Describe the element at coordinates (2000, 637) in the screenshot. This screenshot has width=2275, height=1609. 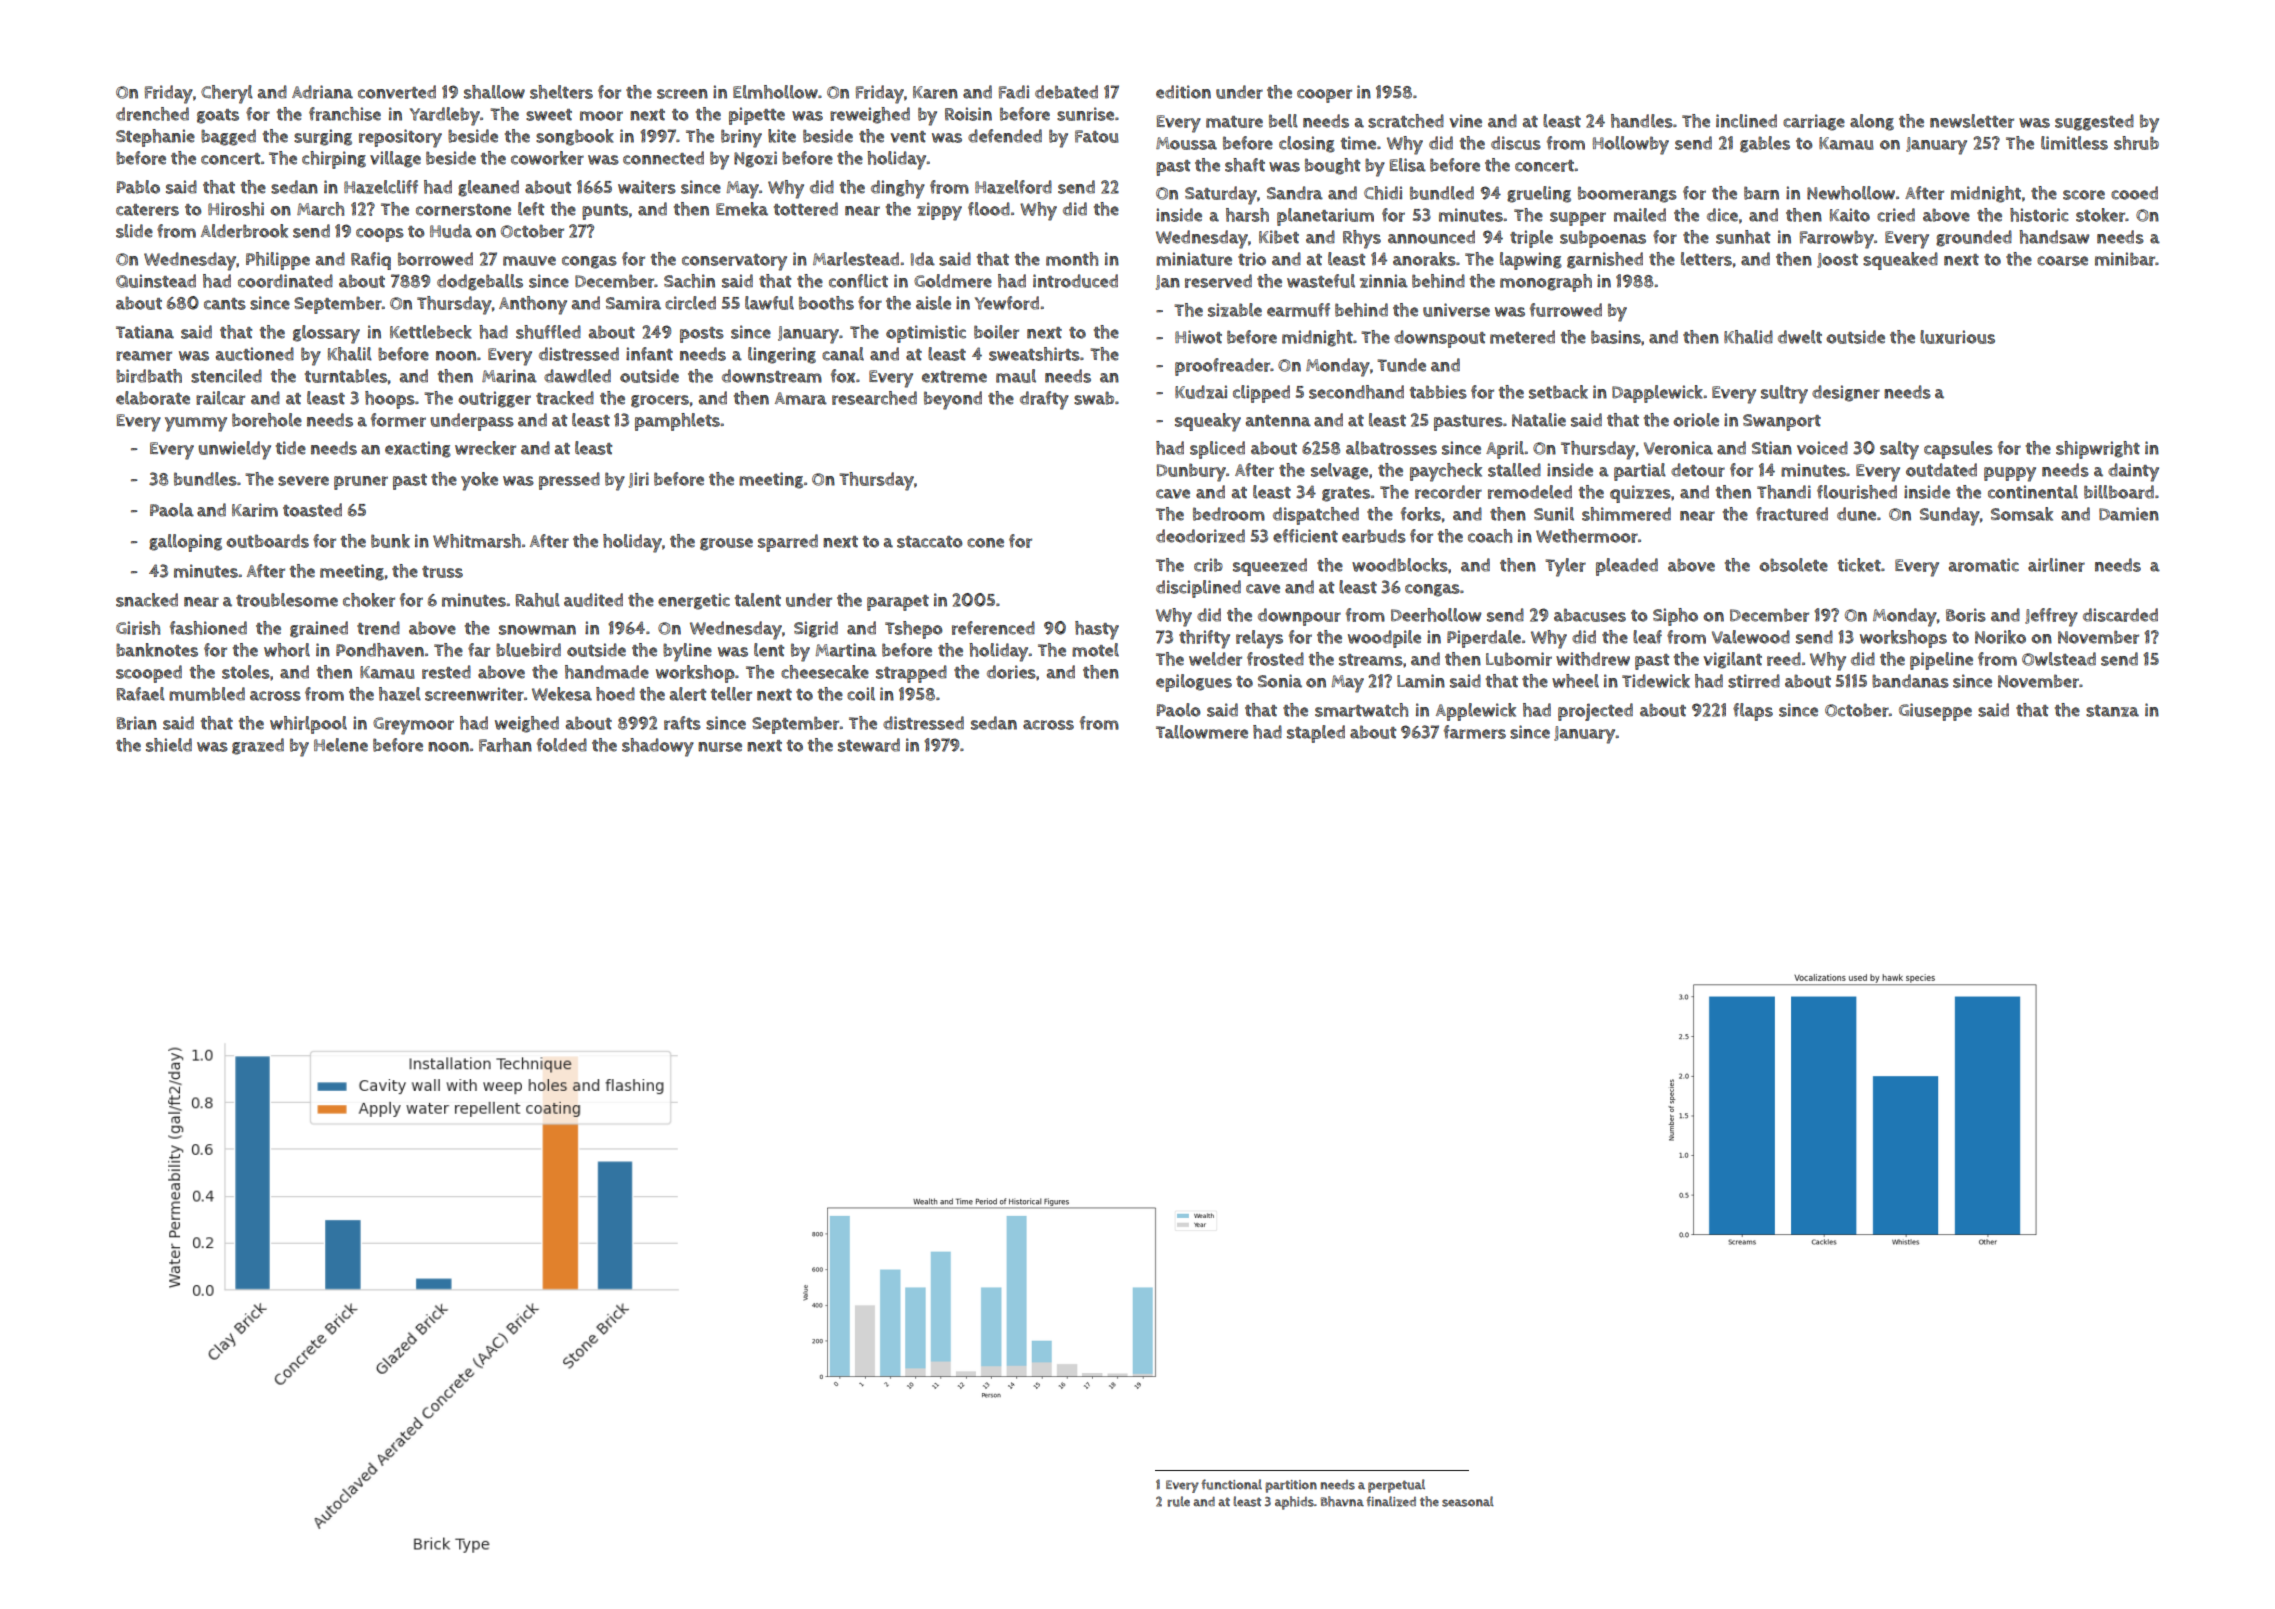
I see `Noriko` at that location.
